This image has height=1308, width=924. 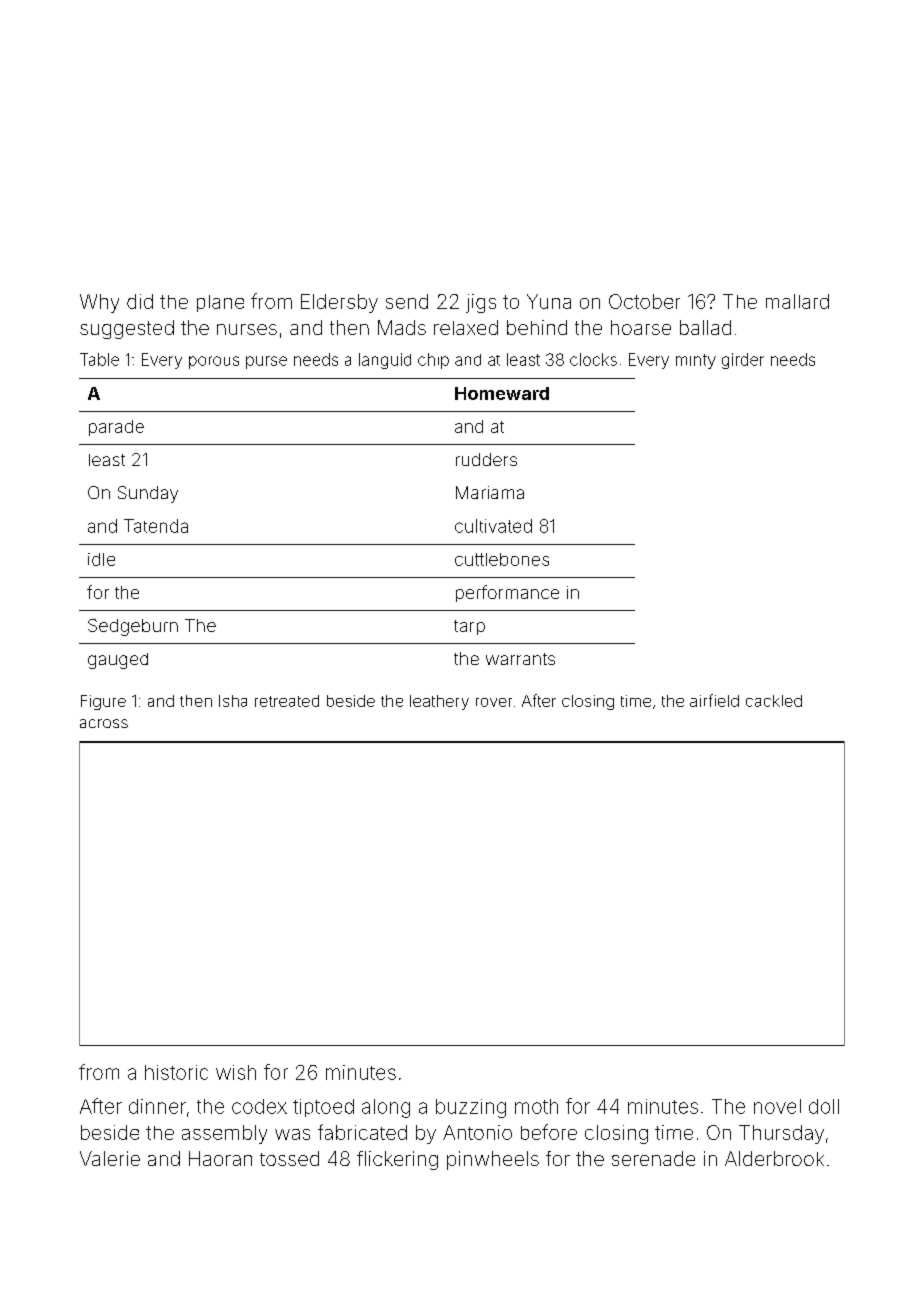 What do you see at coordinates (493, 1160) in the image?
I see `pinwheels` at bounding box center [493, 1160].
